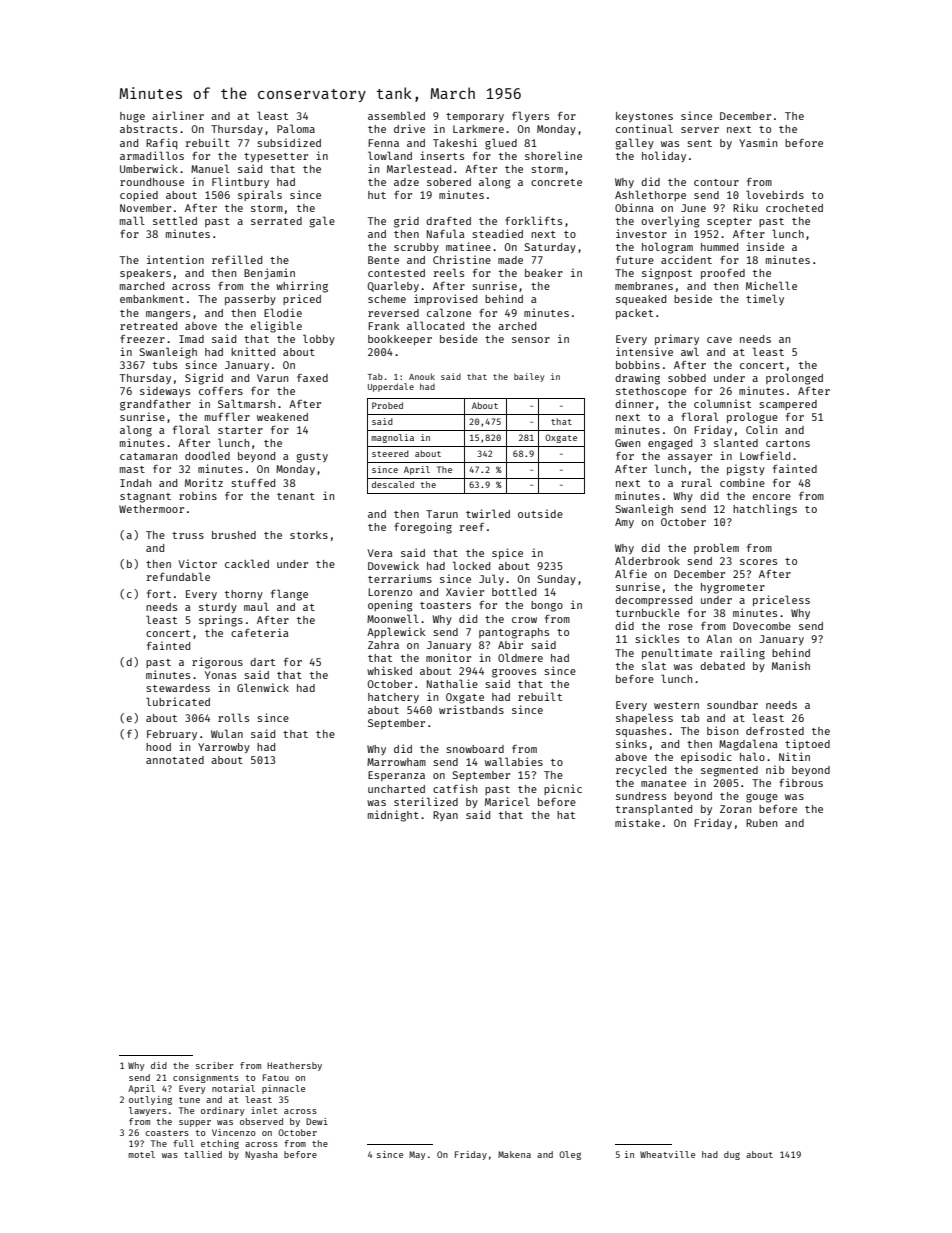  What do you see at coordinates (215, 1065) in the image?
I see `scriber` at bounding box center [215, 1065].
